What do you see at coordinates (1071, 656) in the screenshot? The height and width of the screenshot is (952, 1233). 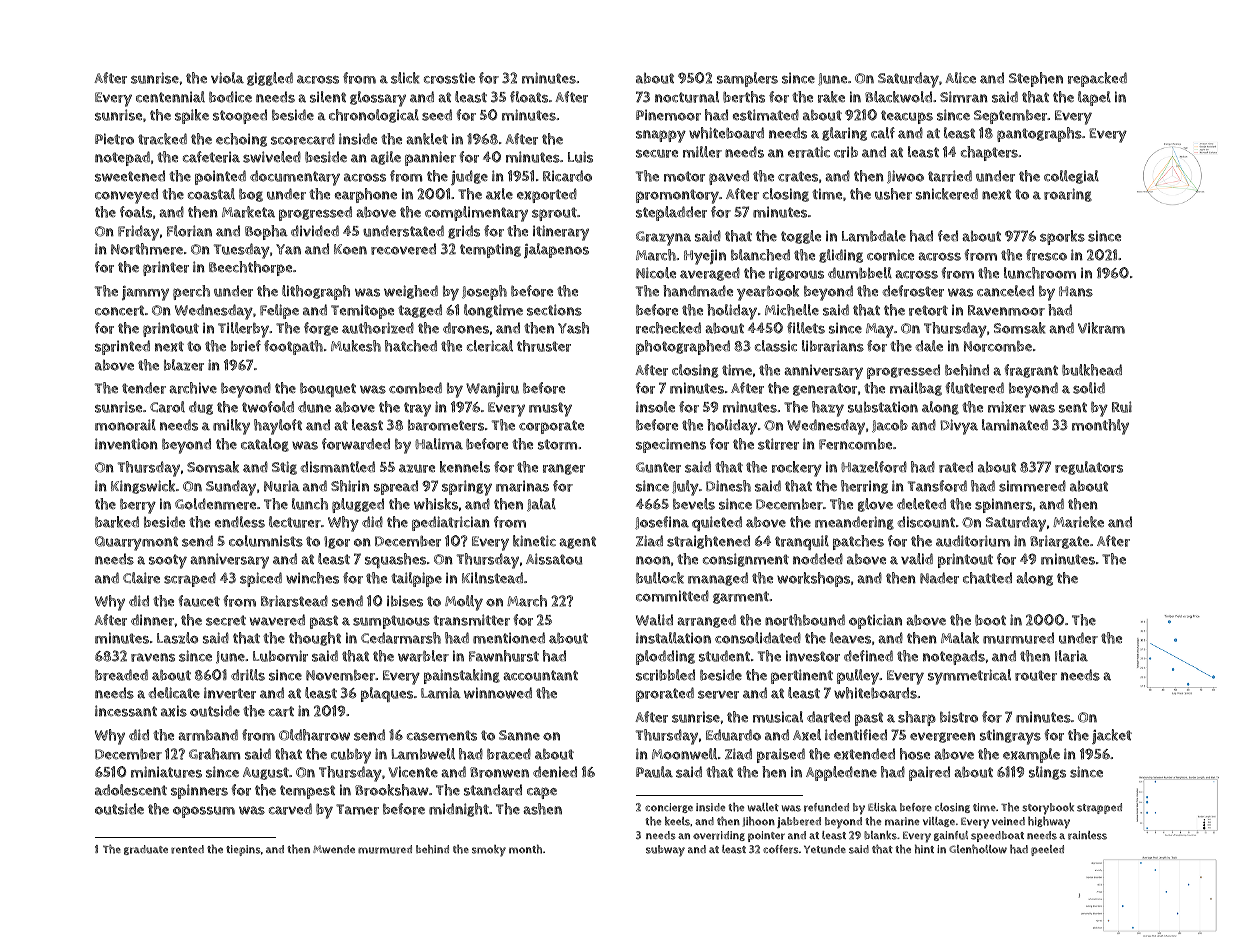 I see `Ilaria` at bounding box center [1071, 656].
